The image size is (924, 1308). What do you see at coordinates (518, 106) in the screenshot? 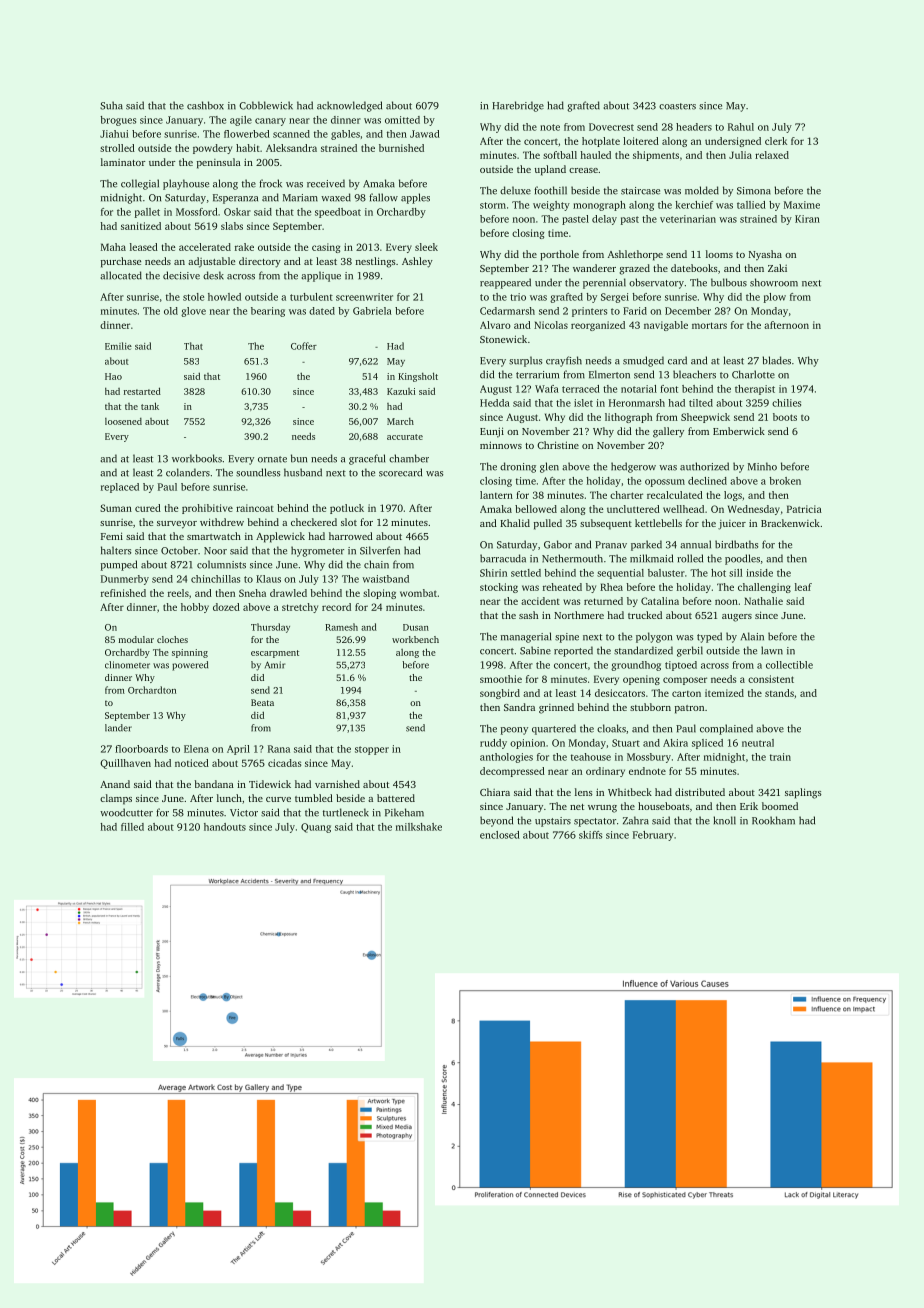
I see `Harebridge` at bounding box center [518, 106].
